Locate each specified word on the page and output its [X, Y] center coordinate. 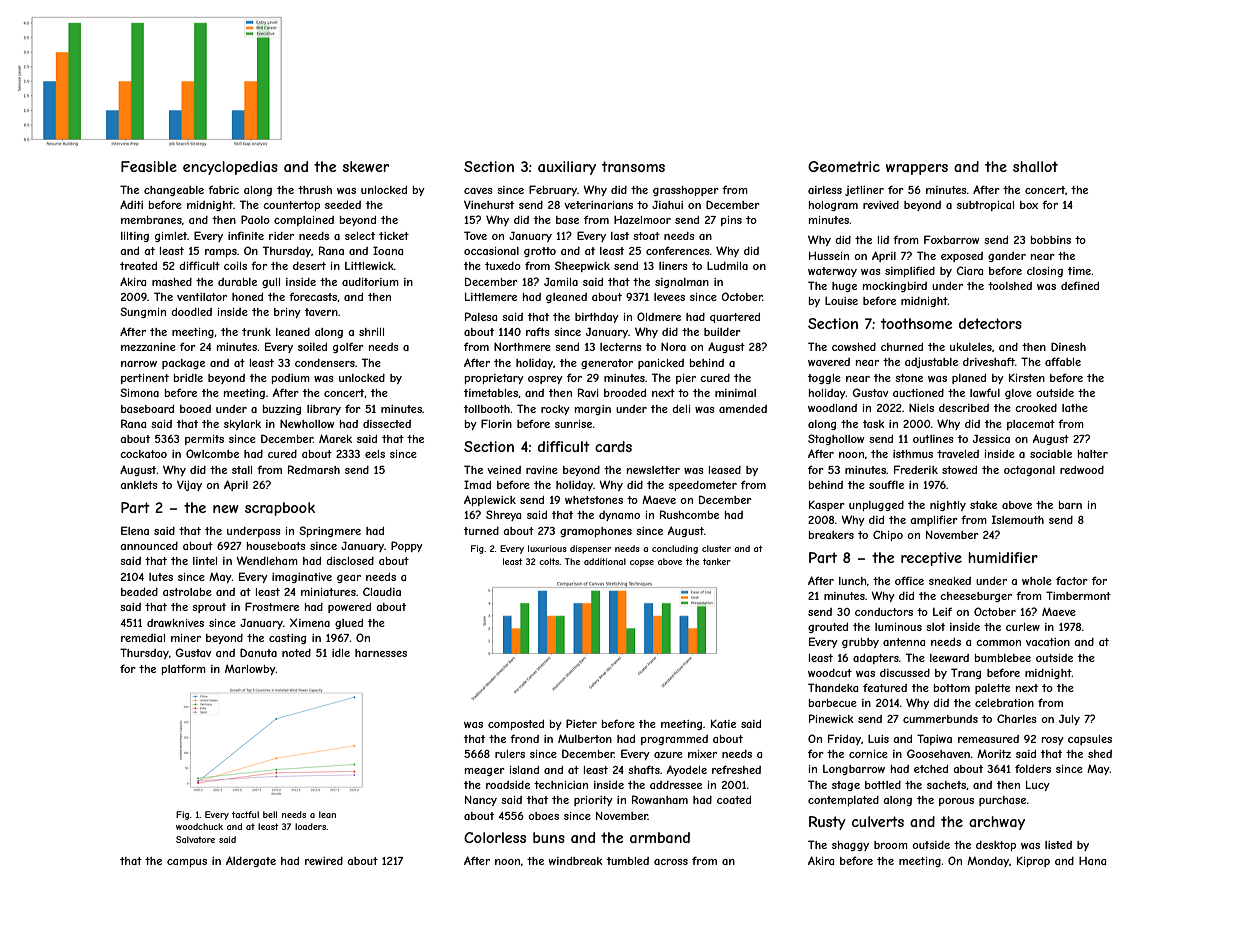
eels [375, 454]
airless [825, 190]
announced [149, 546]
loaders [310, 826]
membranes [151, 220]
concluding [675, 549]
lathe [1075, 408]
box [1029, 205]
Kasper [827, 505]
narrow [139, 364]
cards [613, 446]
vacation [1048, 642]
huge [844, 287]
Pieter [581, 723]
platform [184, 669]
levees [669, 297]
